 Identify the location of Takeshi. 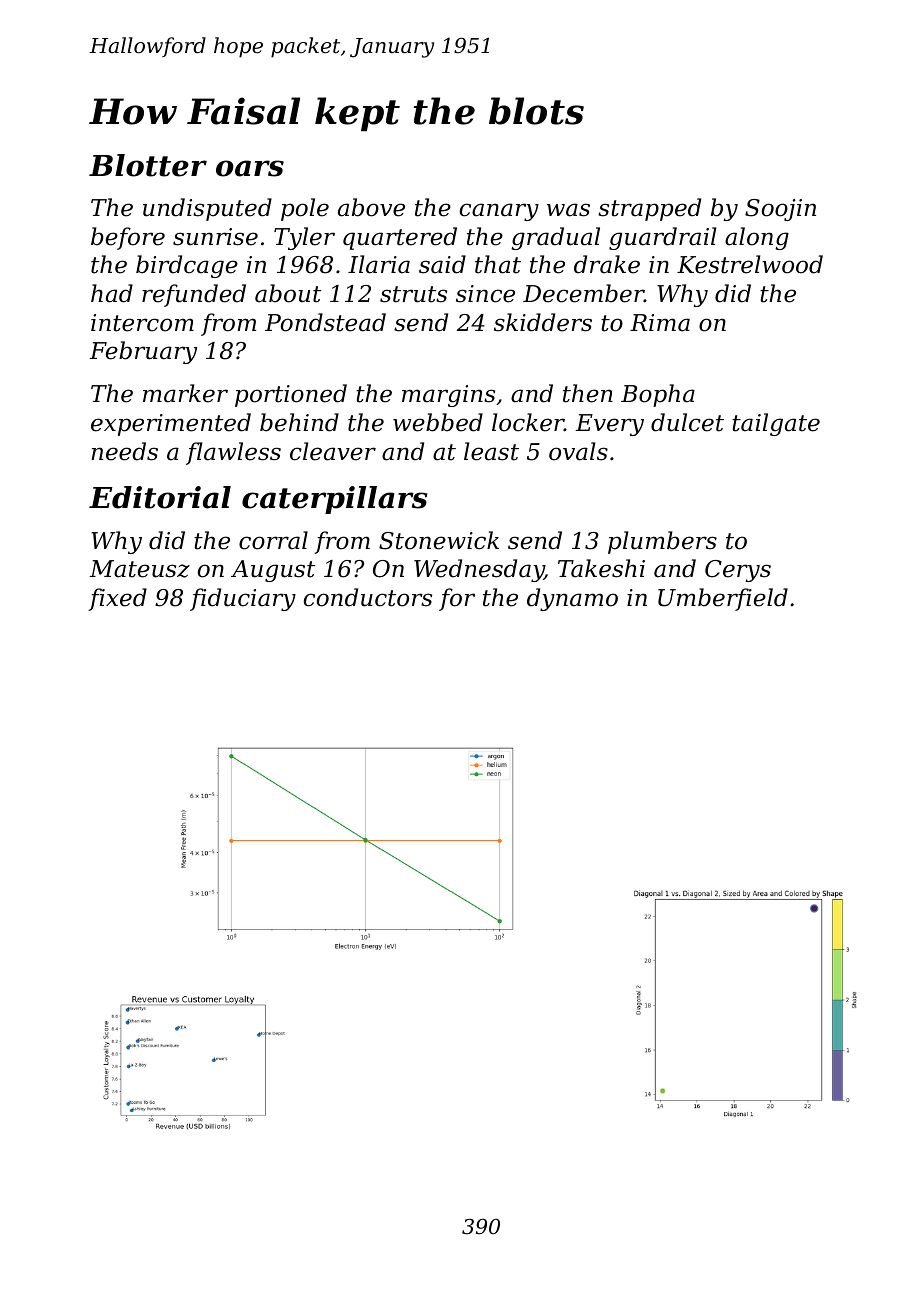
(601, 568).
